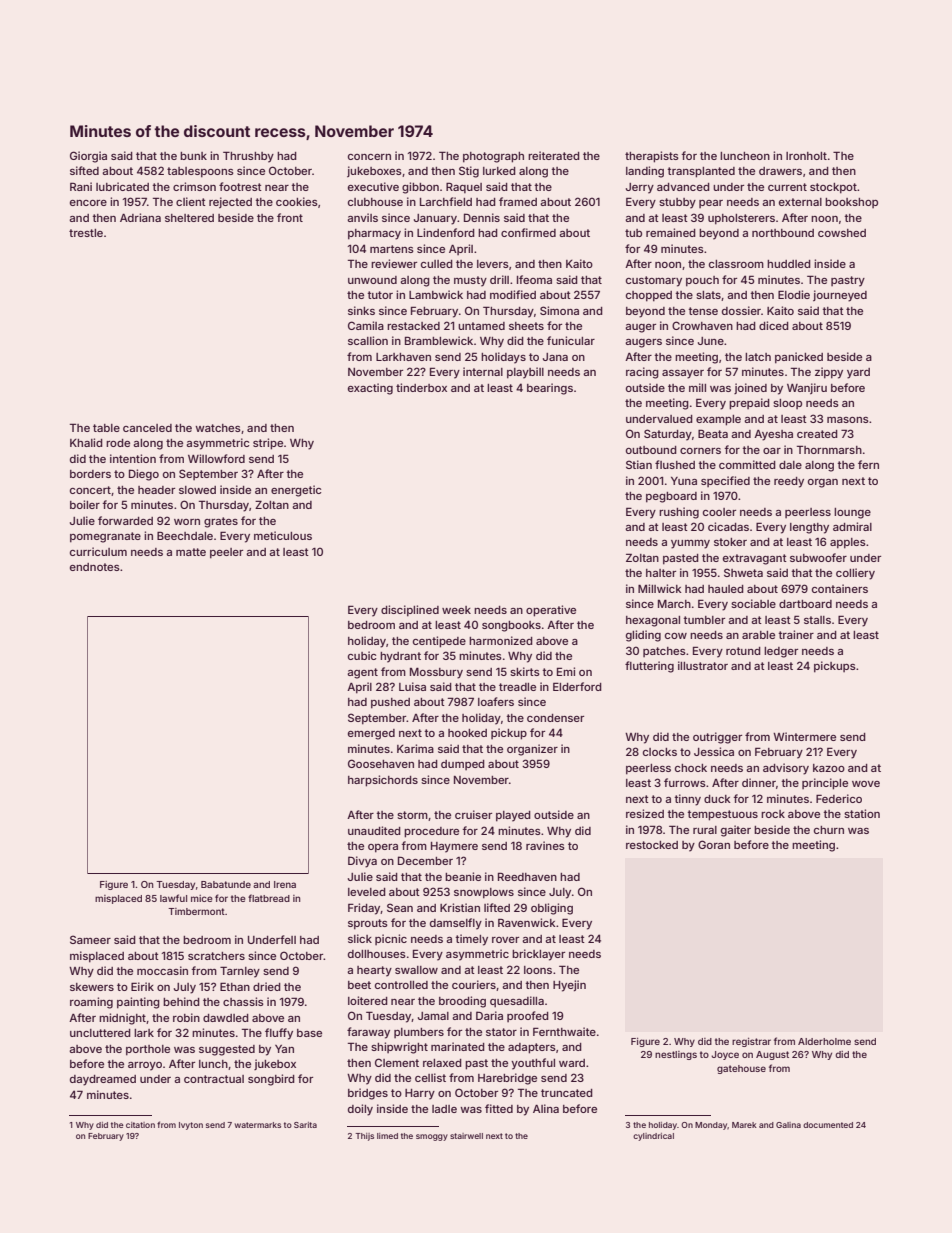  What do you see at coordinates (493, 157) in the screenshot?
I see `photograph` at bounding box center [493, 157].
